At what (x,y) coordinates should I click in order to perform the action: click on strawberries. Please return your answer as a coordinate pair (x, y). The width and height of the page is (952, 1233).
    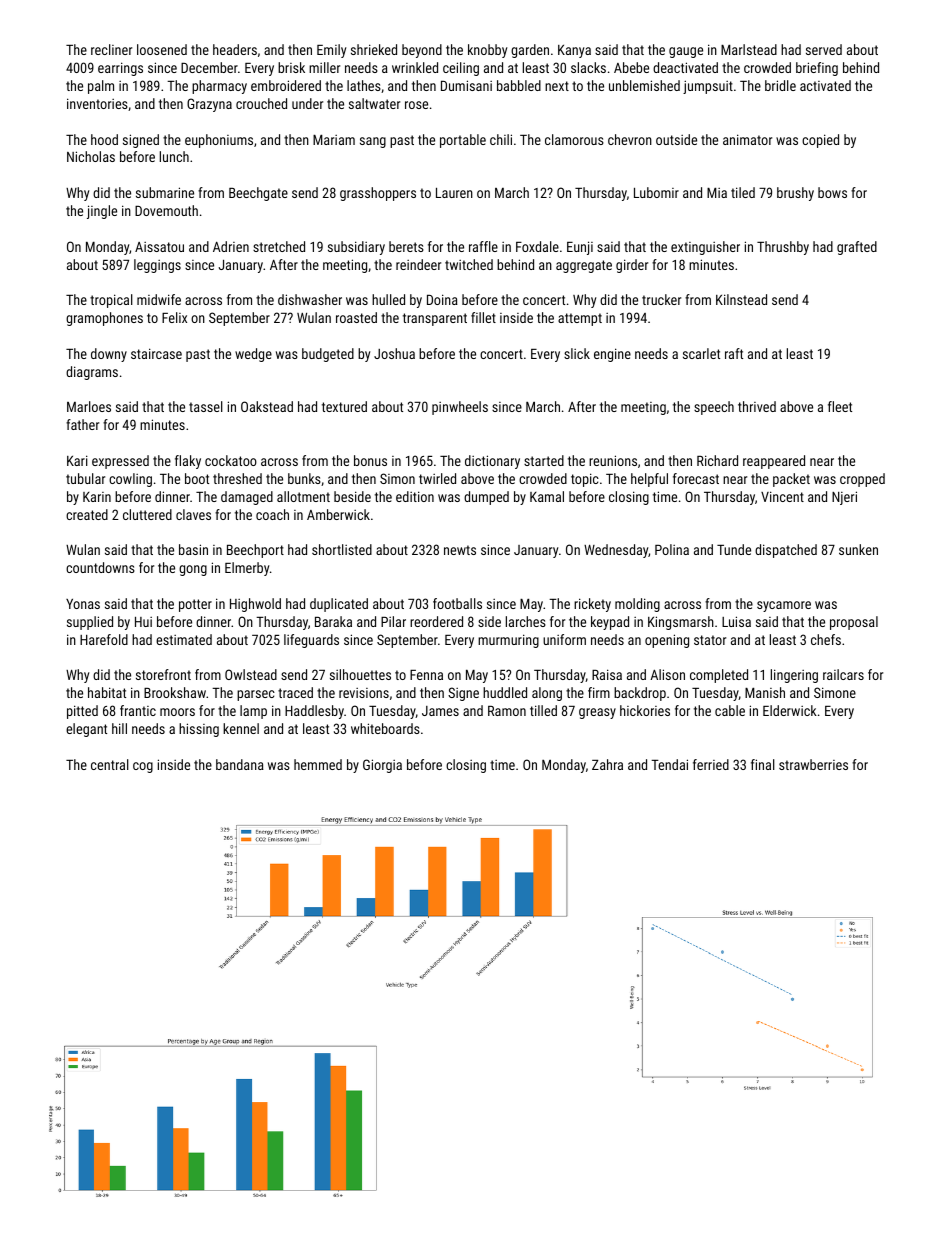
    Looking at the image, I should click on (813, 764).
